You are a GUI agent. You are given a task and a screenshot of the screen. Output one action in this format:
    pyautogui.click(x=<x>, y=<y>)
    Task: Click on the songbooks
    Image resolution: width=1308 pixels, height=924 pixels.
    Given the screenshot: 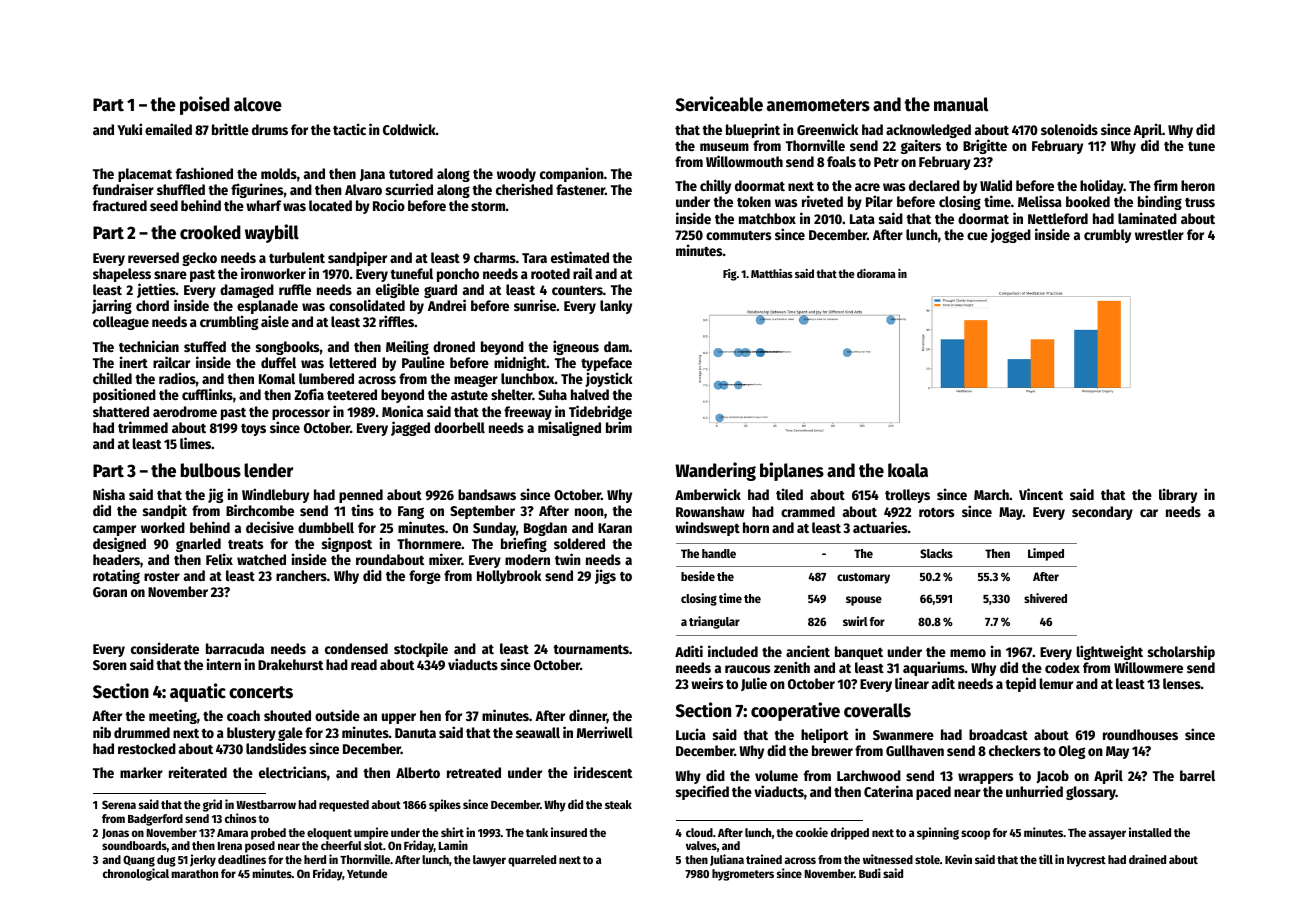 What is the action you would take?
    pyautogui.click(x=287, y=348)
